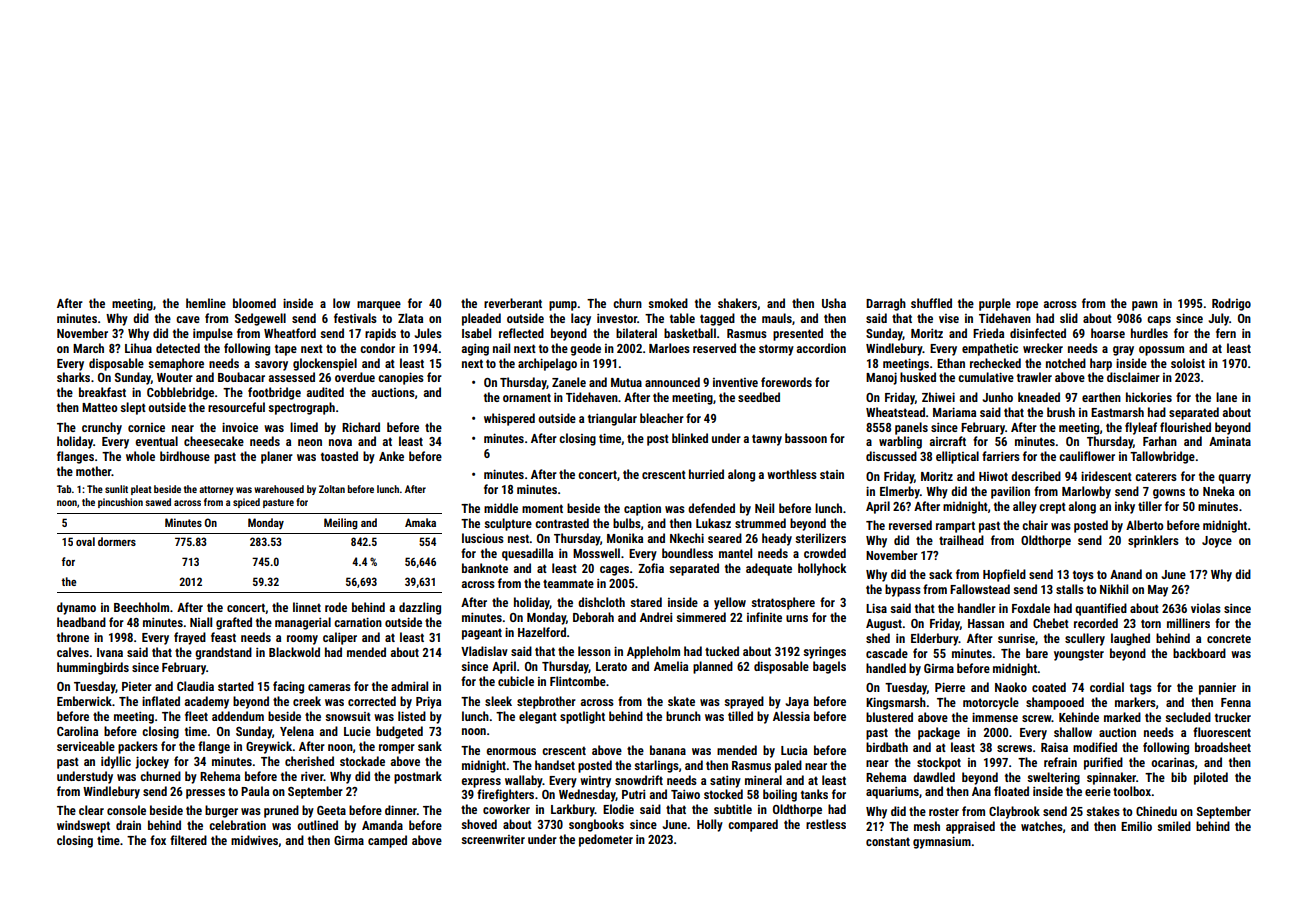 This page has width=1308, height=924. I want to click on smoked, so click(668, 303).
